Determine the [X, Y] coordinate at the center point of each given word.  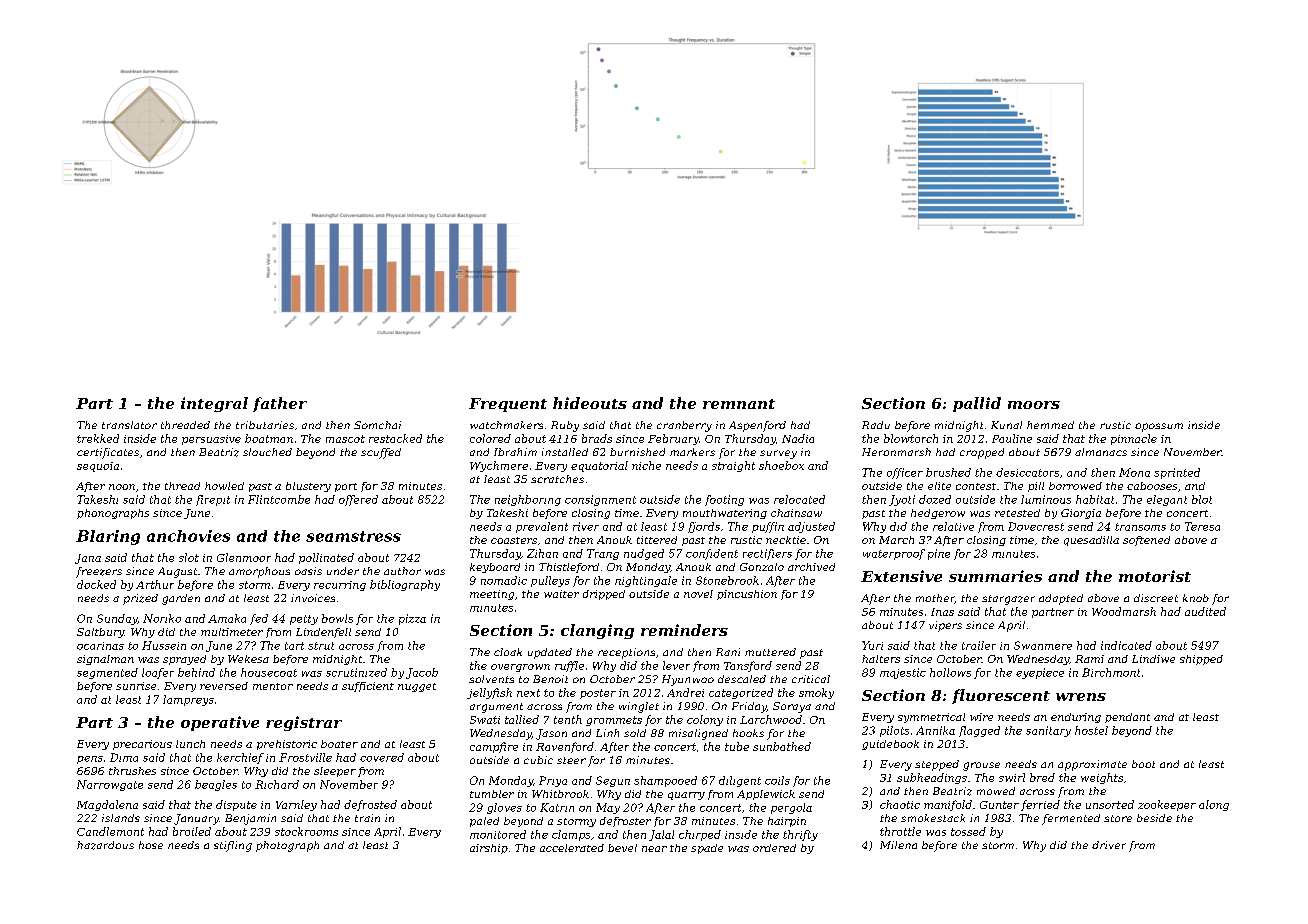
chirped [700, 835]
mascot [345, 439]
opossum [1159, 427]
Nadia [798, 438]
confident [712, 554]
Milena [898, 845]
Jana [88, 559]
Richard [277, 784]
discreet [1156, 598]
